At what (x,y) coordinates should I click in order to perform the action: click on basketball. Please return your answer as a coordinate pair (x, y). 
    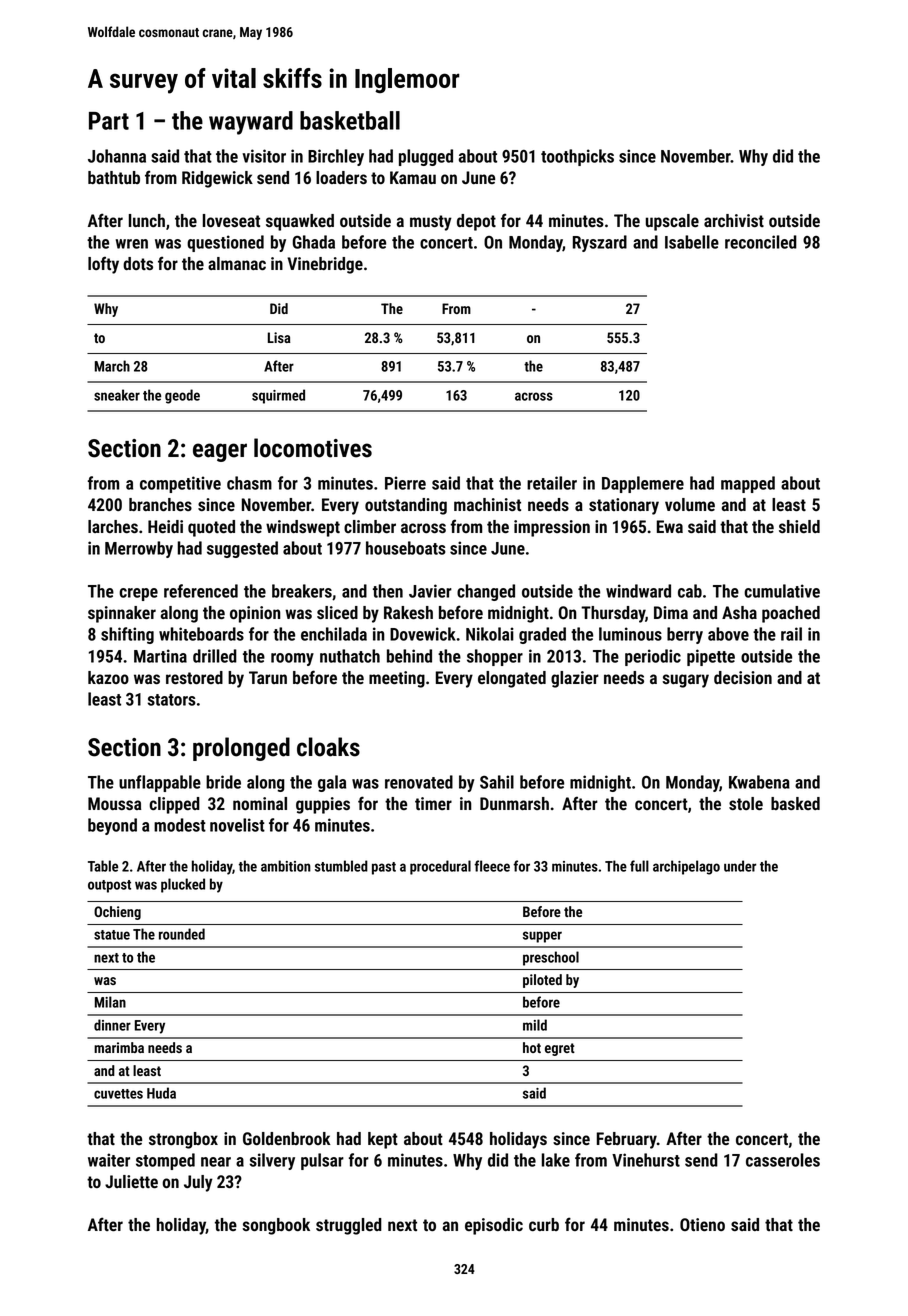
    Looking at the image, I should click on (350, 120).
